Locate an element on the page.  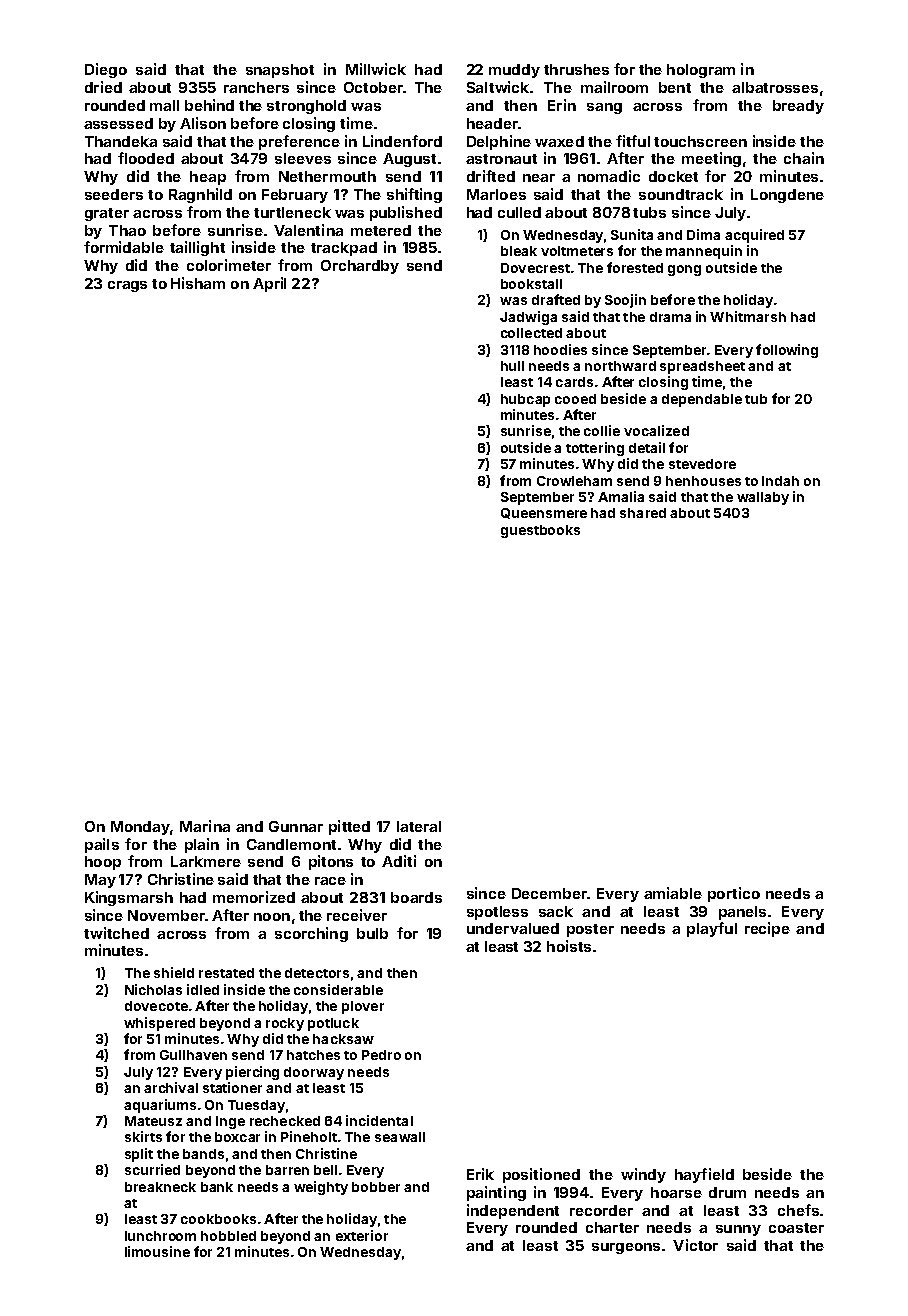
portico is located at coordinates (734, 894).
